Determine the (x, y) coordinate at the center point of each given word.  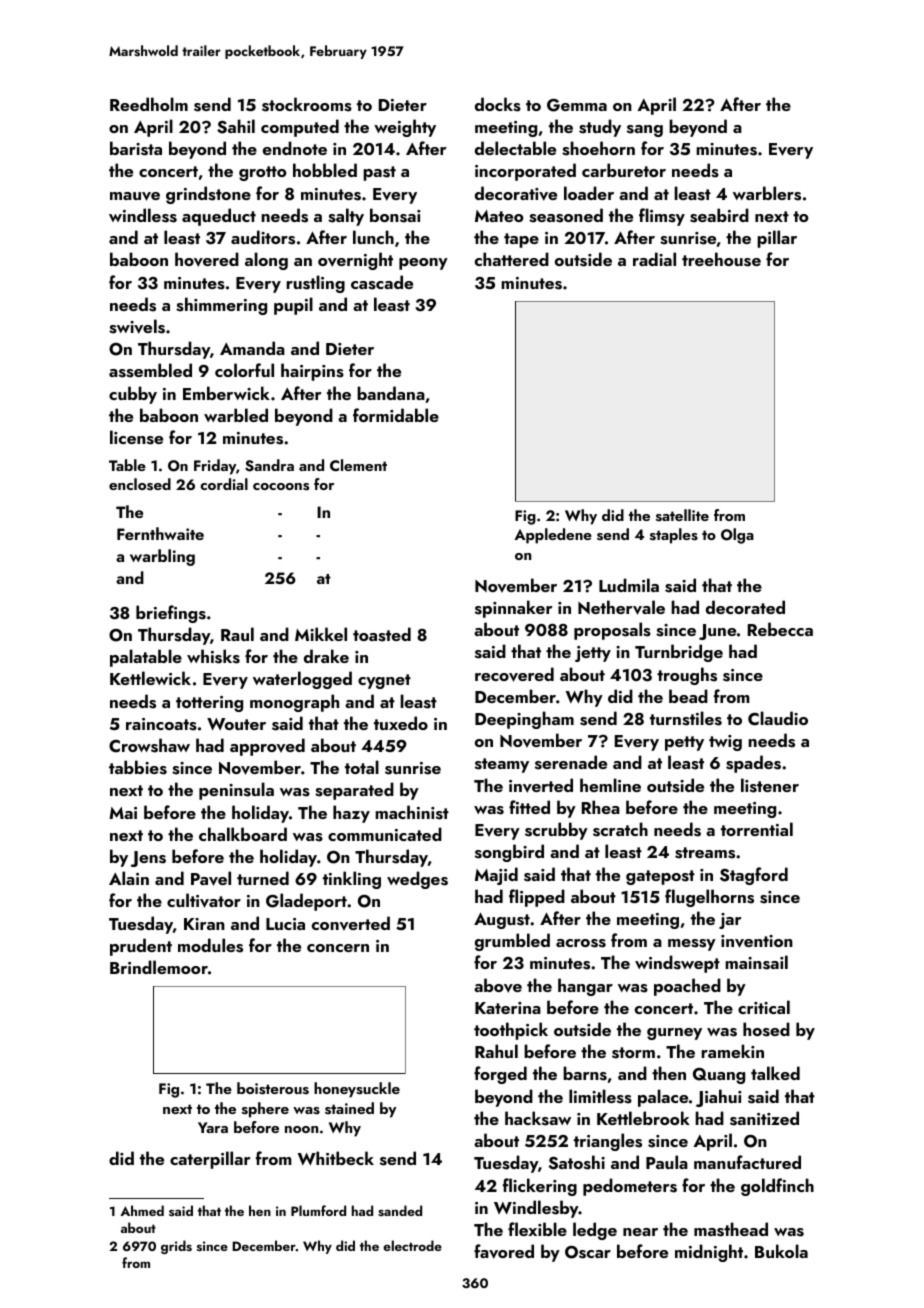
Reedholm (149, 104)
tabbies (138, 767)
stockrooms (307, 104)
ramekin (732, 1051)
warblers (767, 193)
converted (351, 923)
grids (176, 1247)
